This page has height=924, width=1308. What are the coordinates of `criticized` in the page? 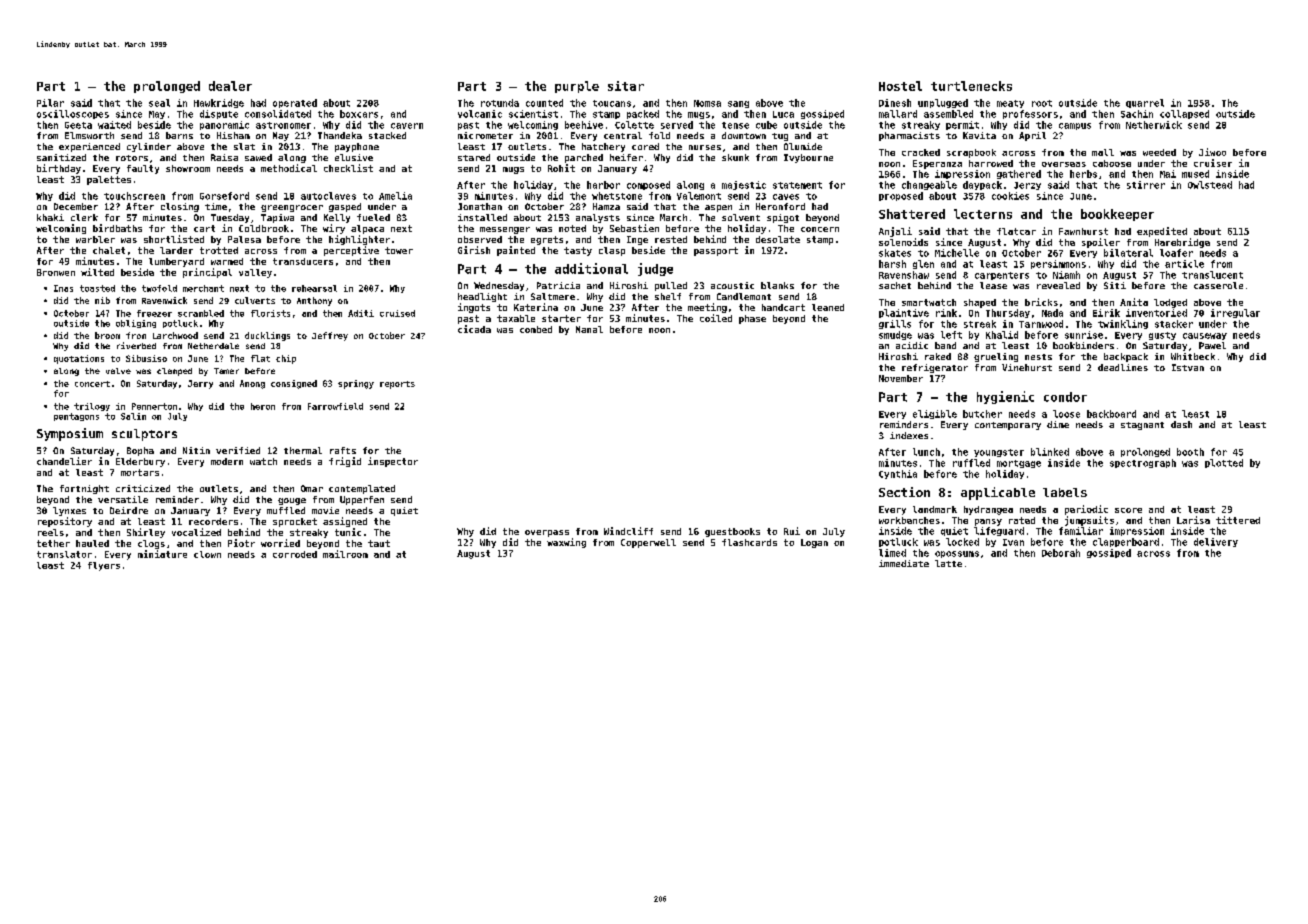 It's located at (143, 488).
